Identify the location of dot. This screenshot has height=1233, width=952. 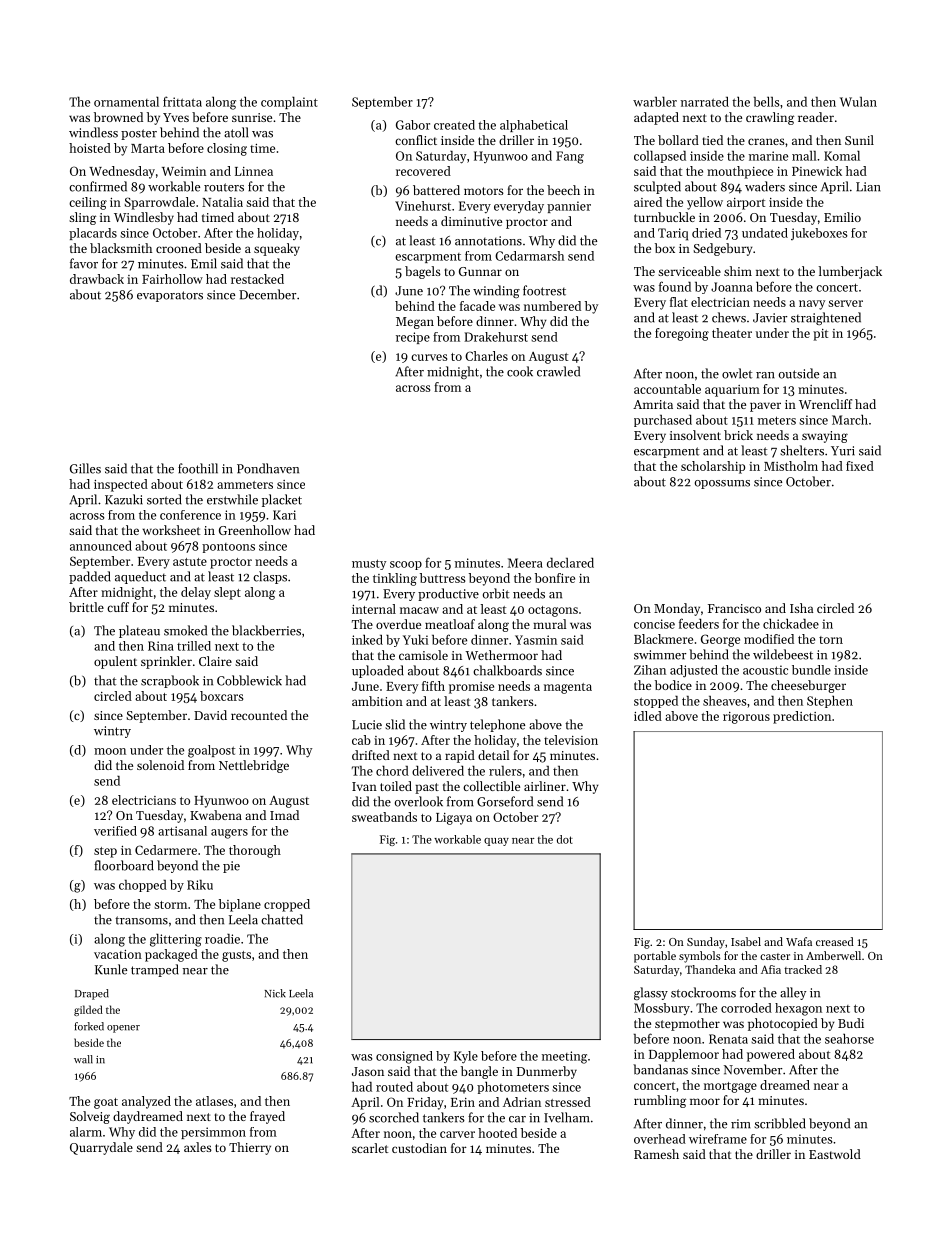
(565, 839).
